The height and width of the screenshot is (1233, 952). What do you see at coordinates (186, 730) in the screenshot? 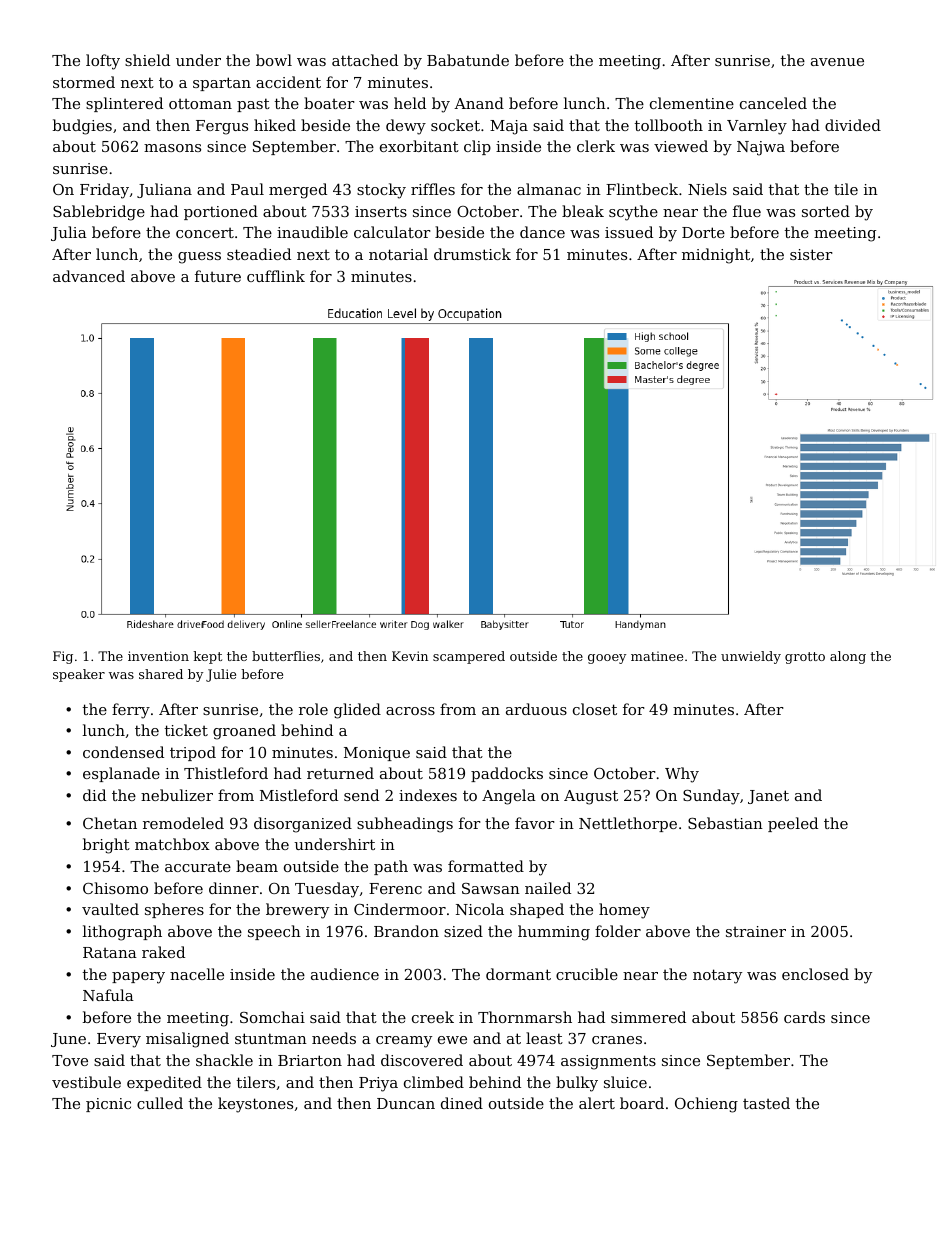
I see `ticket` at bounding box center [186, 730].
